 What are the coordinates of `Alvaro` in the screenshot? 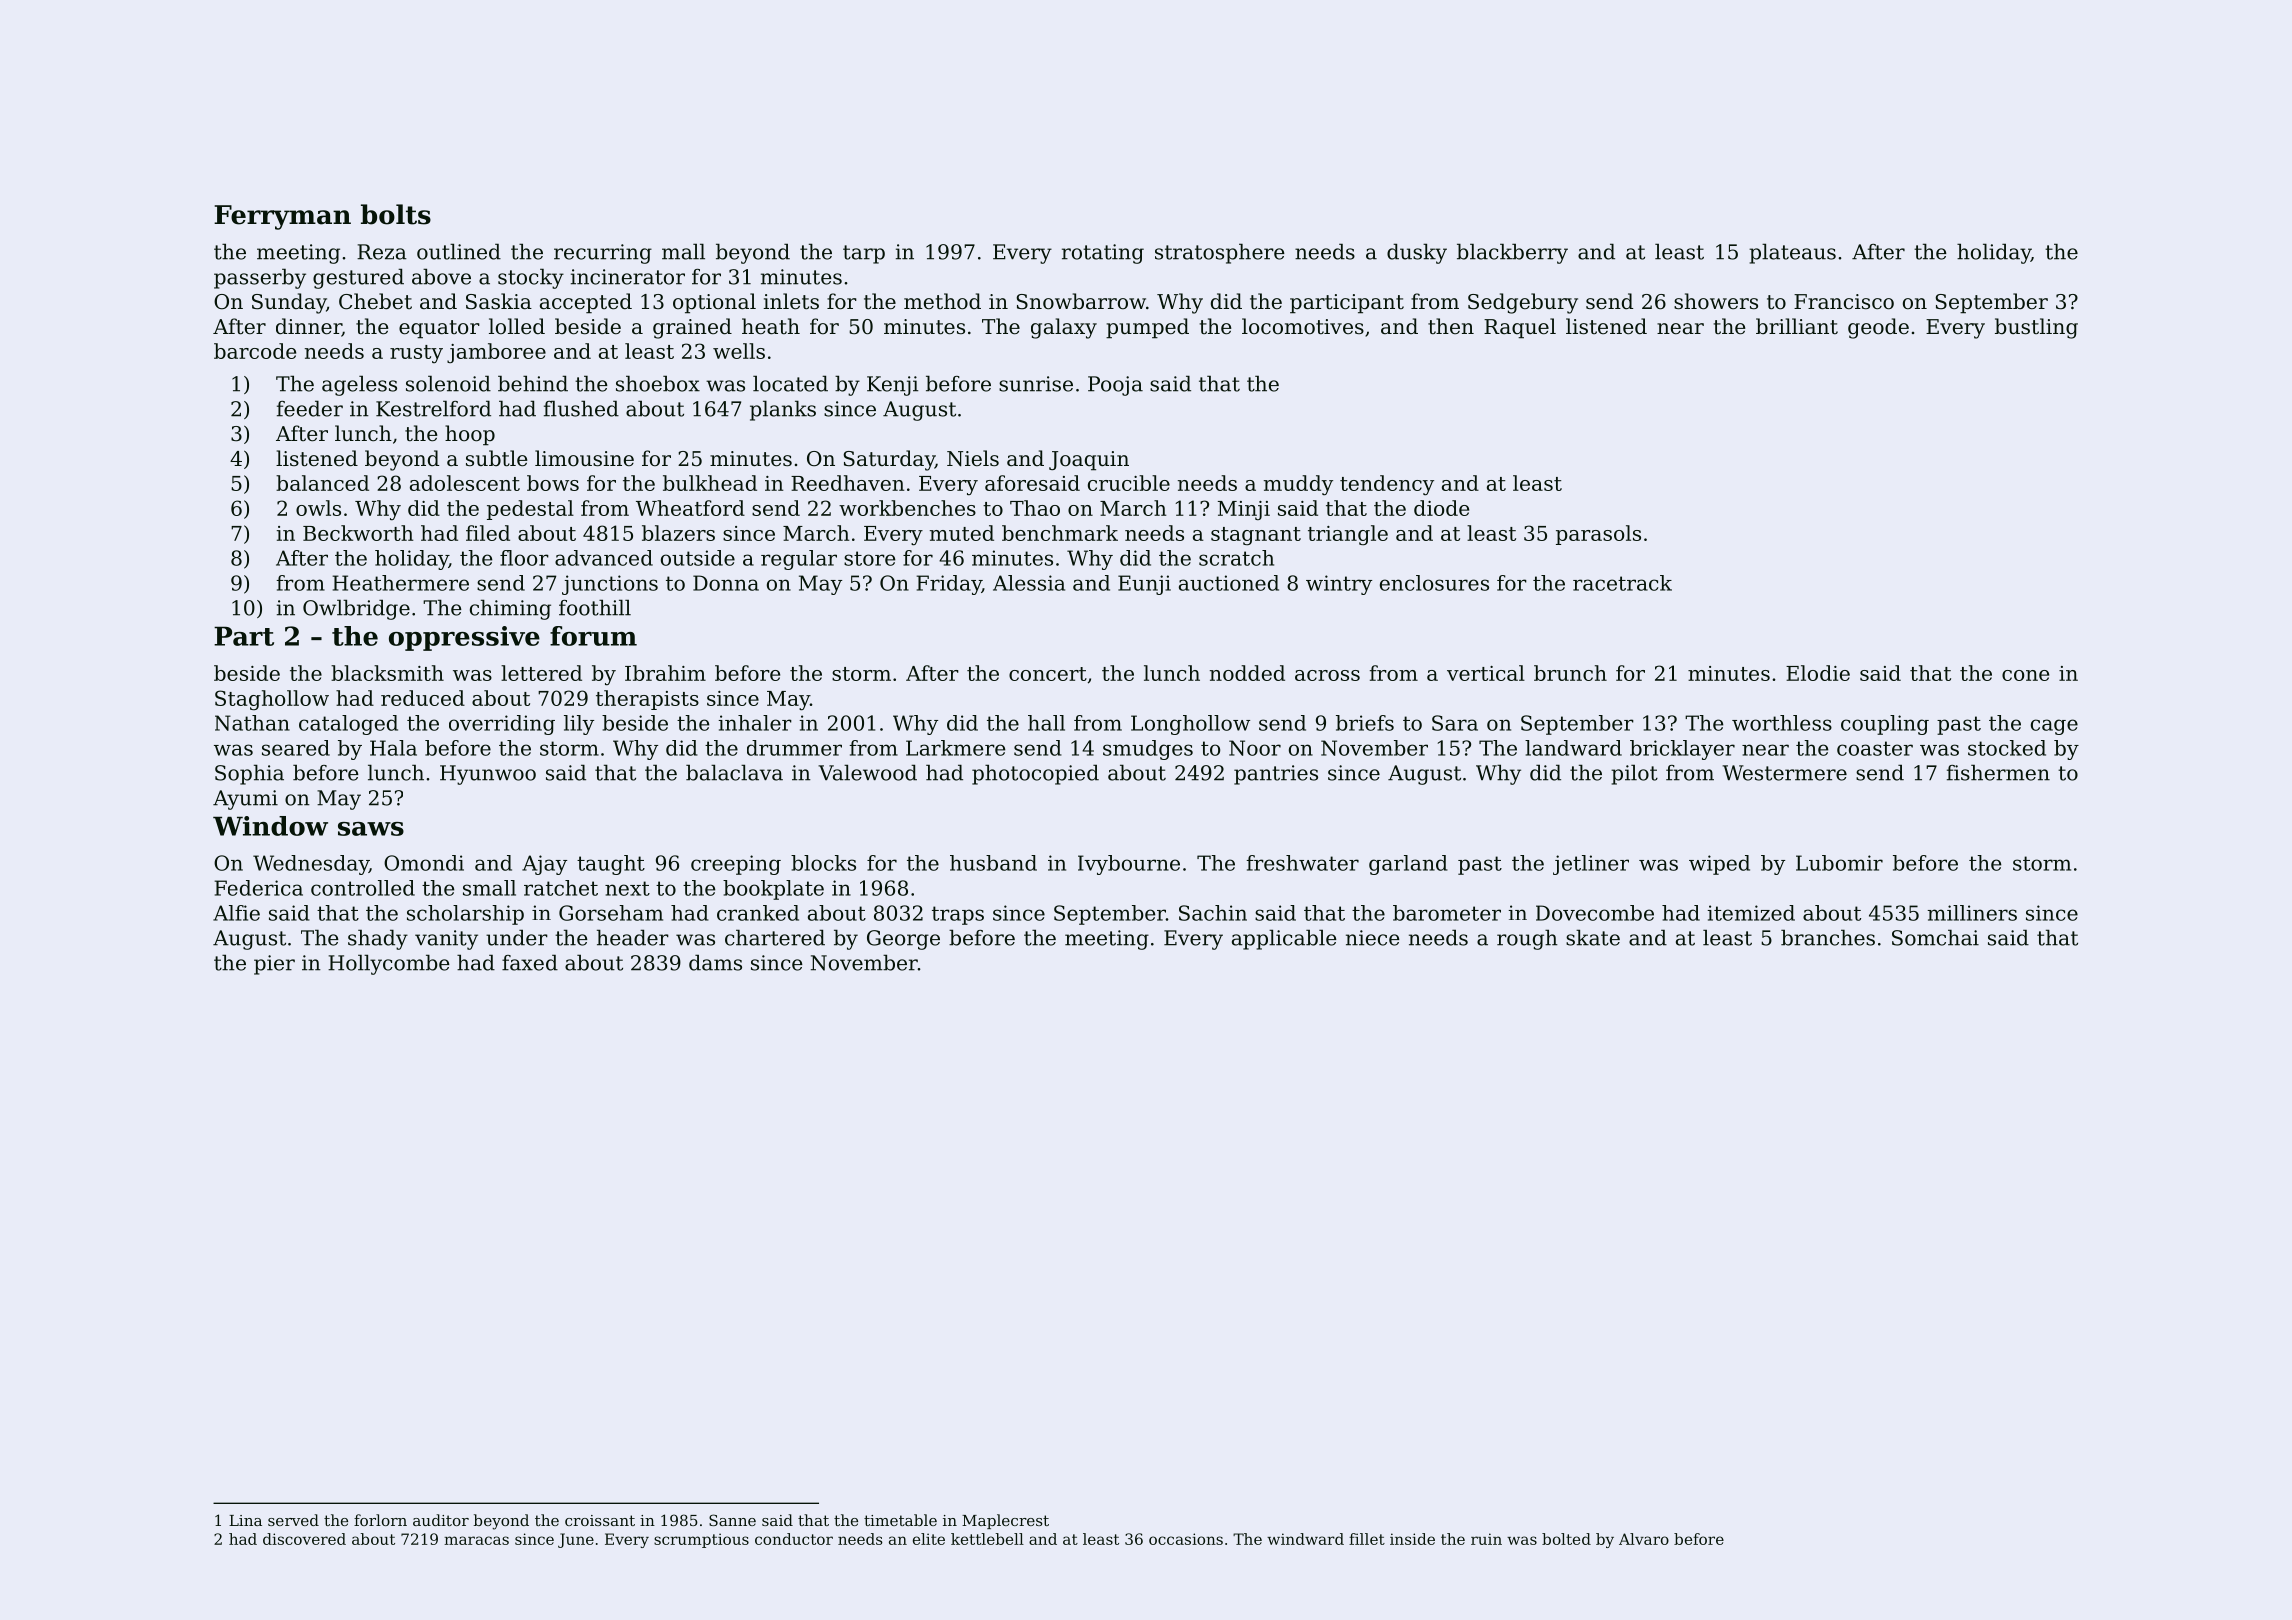 It's located at (1644, 1539).
